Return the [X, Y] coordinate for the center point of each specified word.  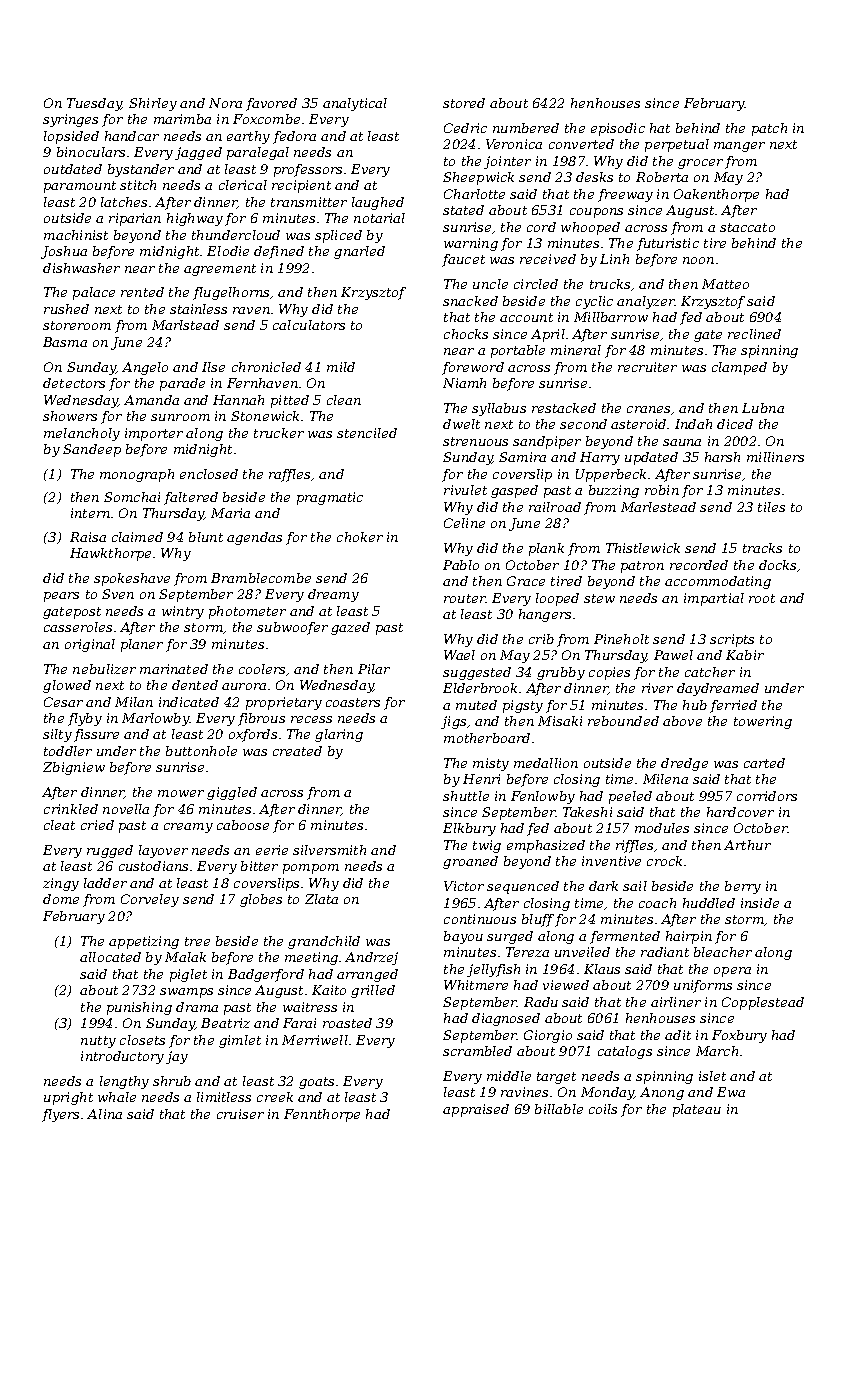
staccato [747, 227]
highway [195, 219]
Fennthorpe [322, 1115]
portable [518, 351]
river [657, 688]
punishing [139, 1008]
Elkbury [469, 829]
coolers [262, 669]
